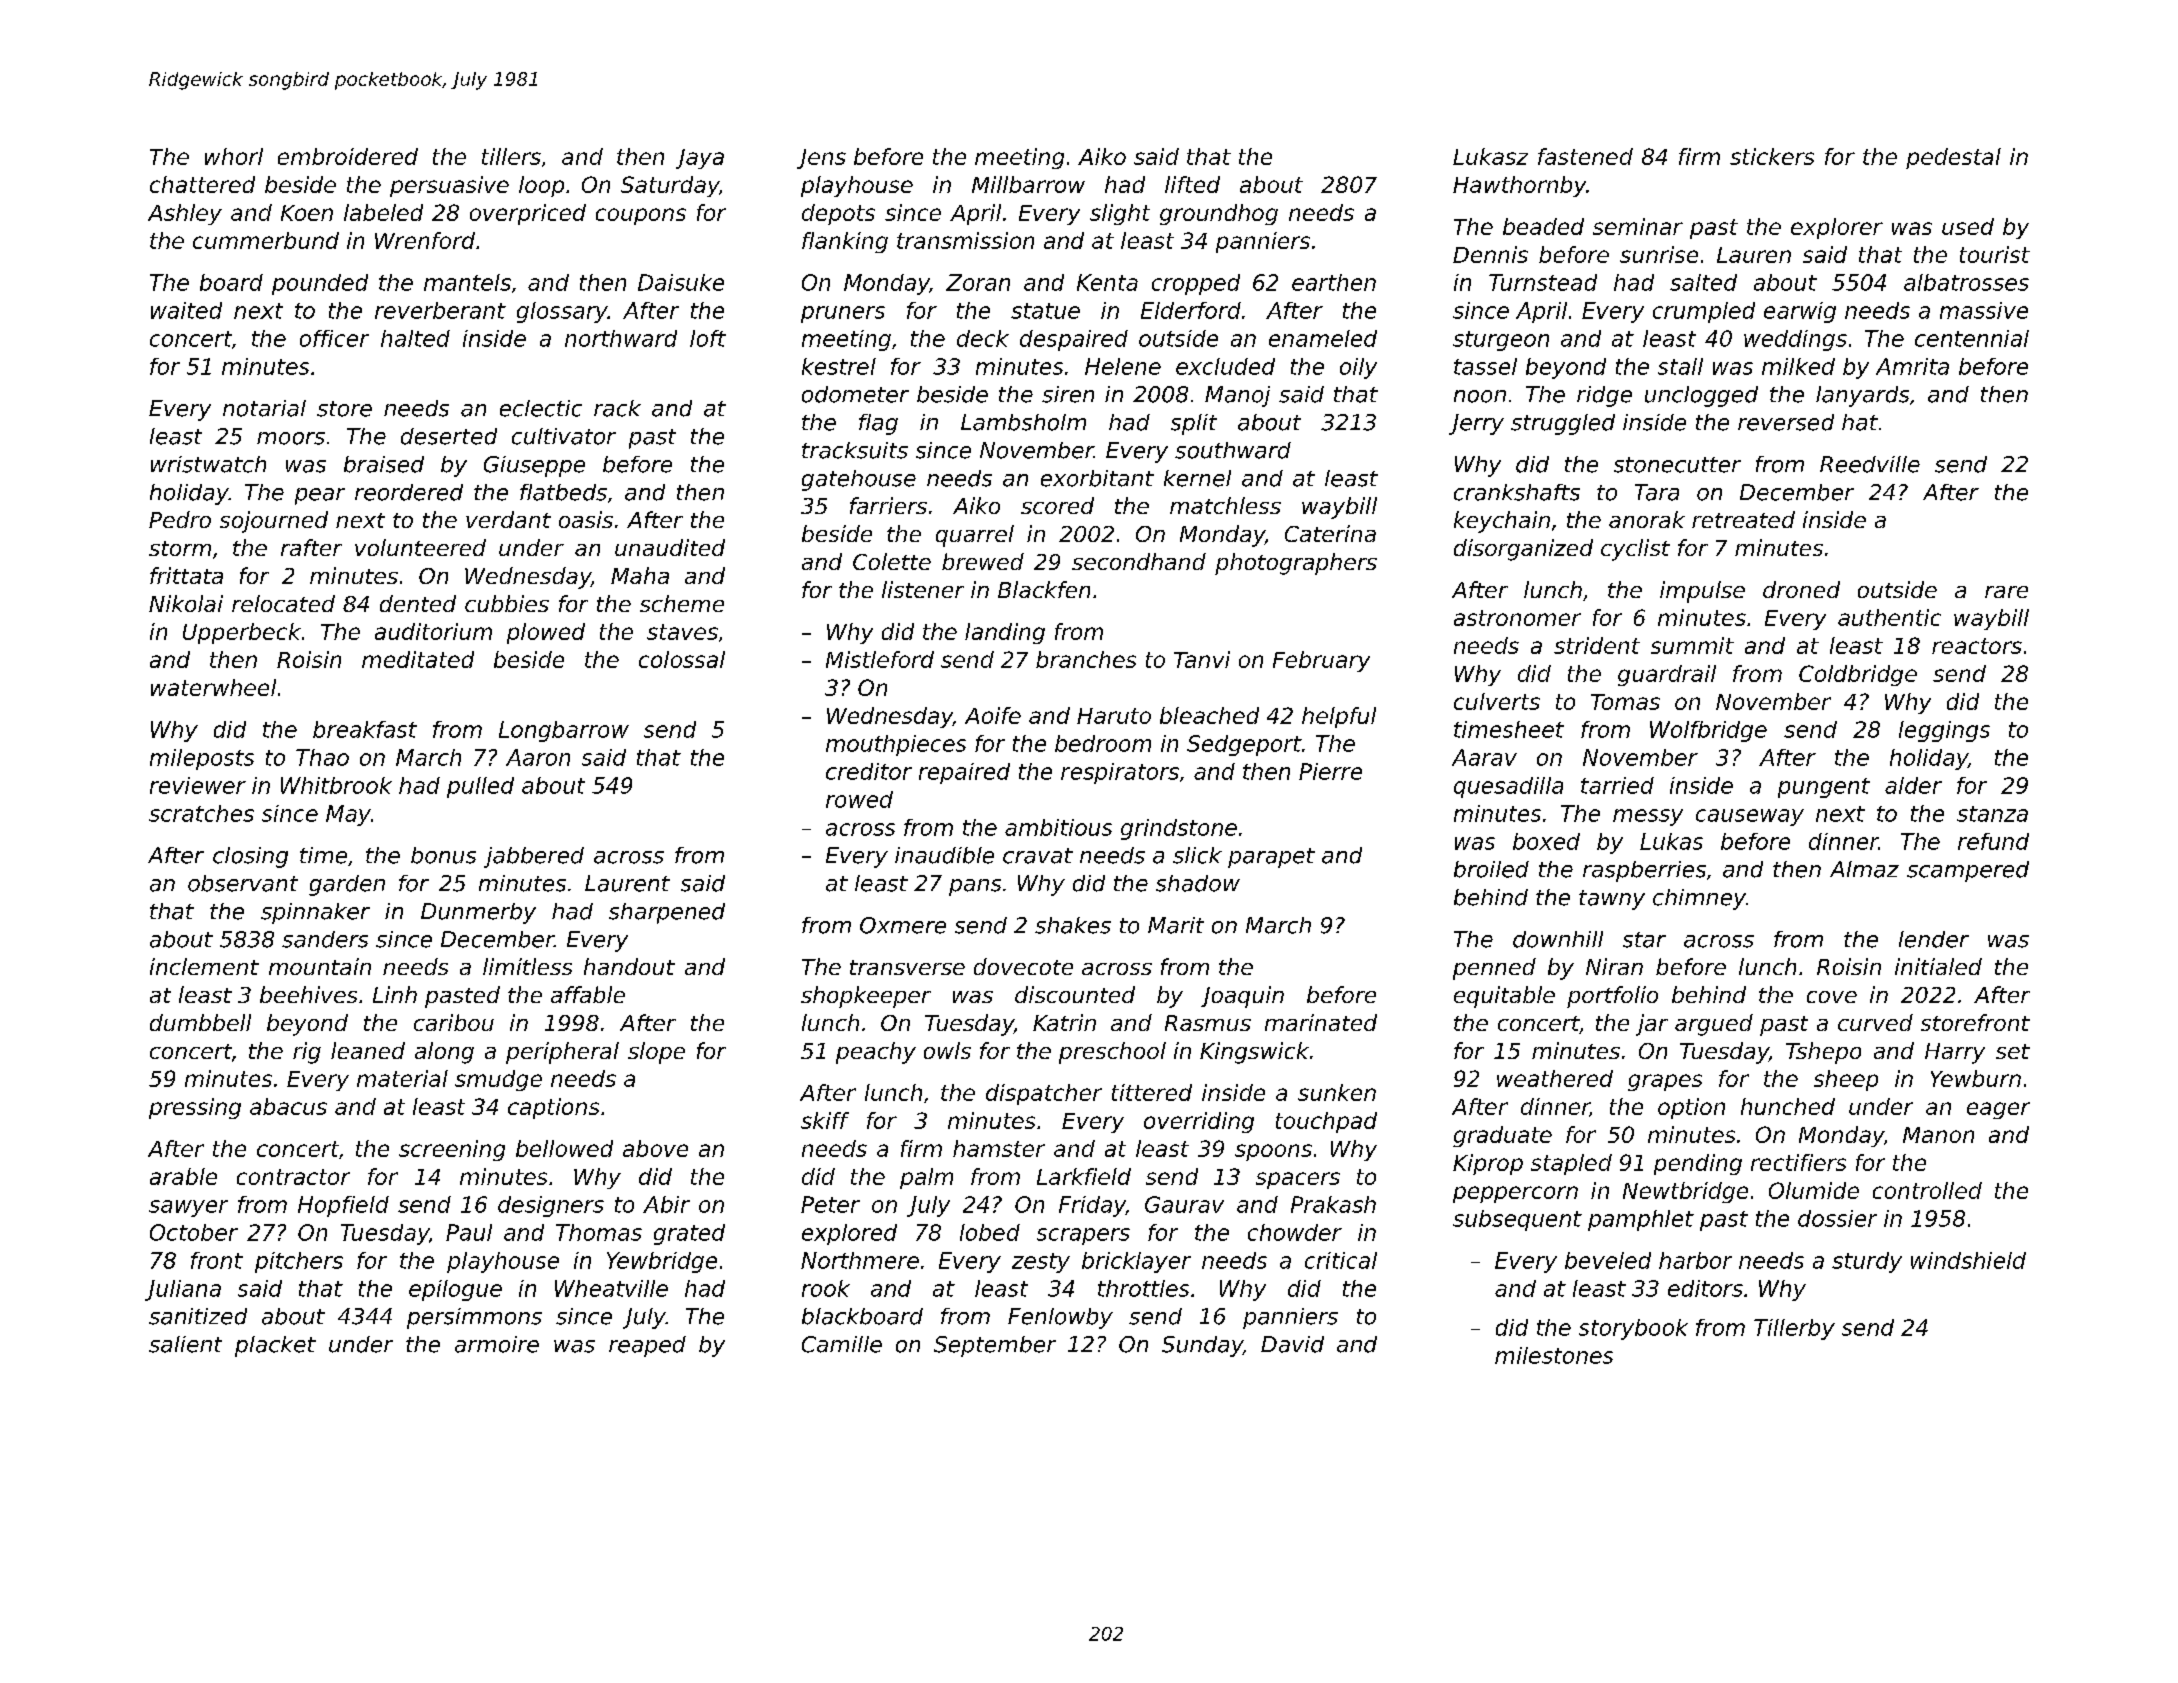 The width and height of the screenshot is (2178, 1683). I want to click on wristwatch, so click(208, 464).
